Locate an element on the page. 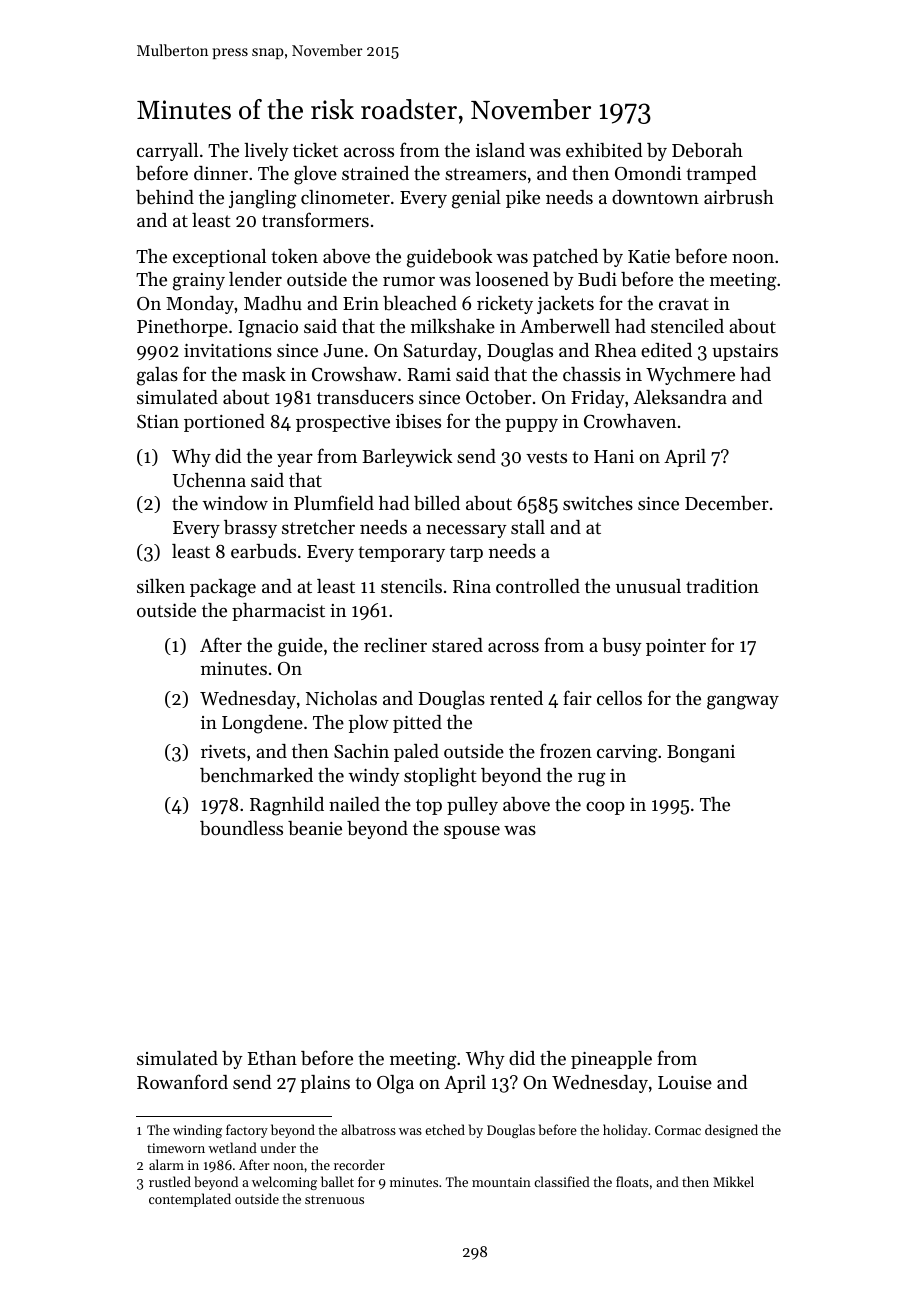 This image has height=1311, width=924. Olga is located at coordinates (395, 1084).
